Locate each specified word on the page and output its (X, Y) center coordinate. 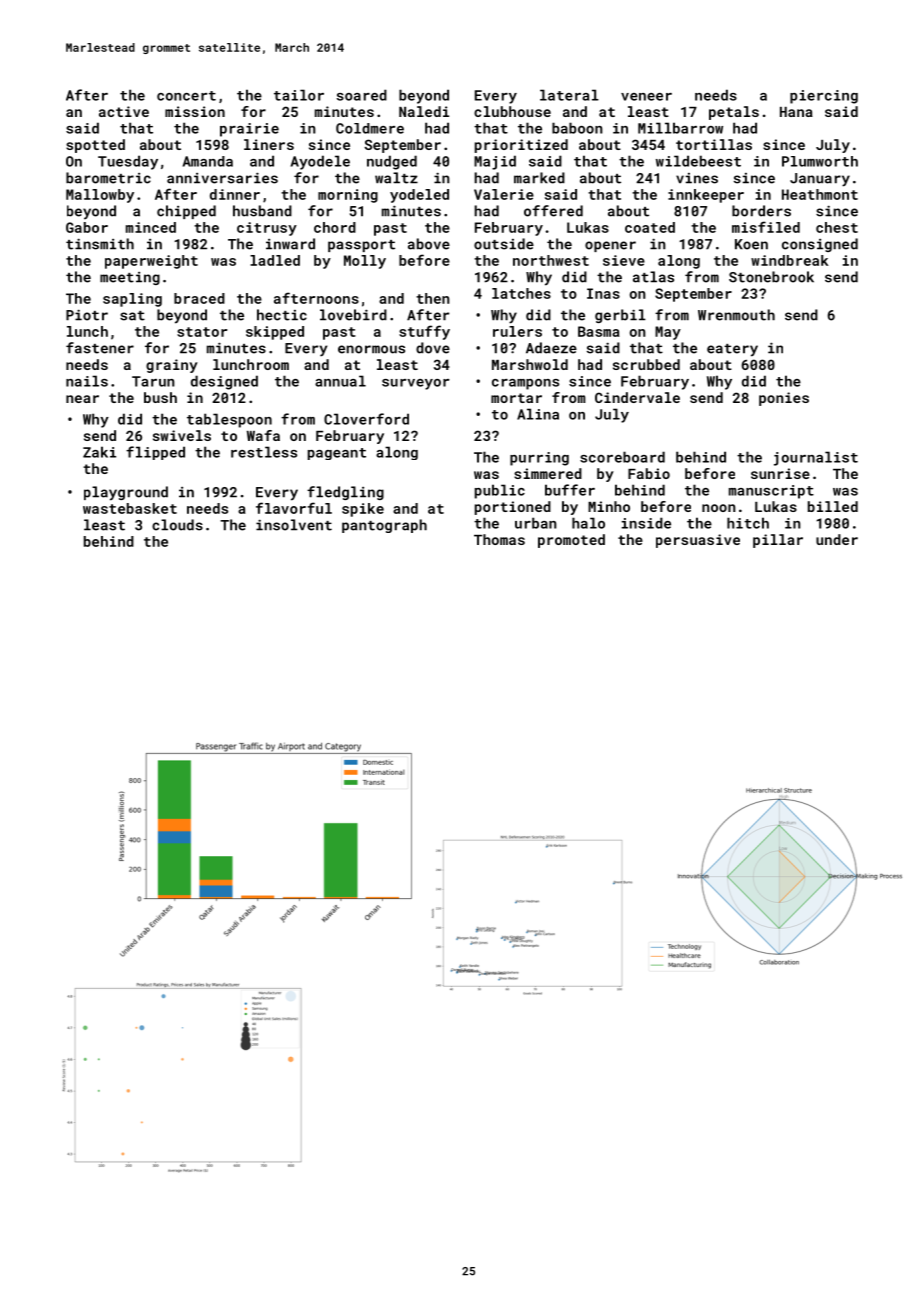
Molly (365, 262)
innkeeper (706, 196)
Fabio (649, 473)
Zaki (99, 452)
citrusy (267, 229)
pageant (337, 454)
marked (539, 178)
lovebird (353, 315)
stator (202, 332)
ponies (784, 399)
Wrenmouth (736, 315)
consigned (820, 245)
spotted (95, 146)
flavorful (294, 508)
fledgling (345, 493)
